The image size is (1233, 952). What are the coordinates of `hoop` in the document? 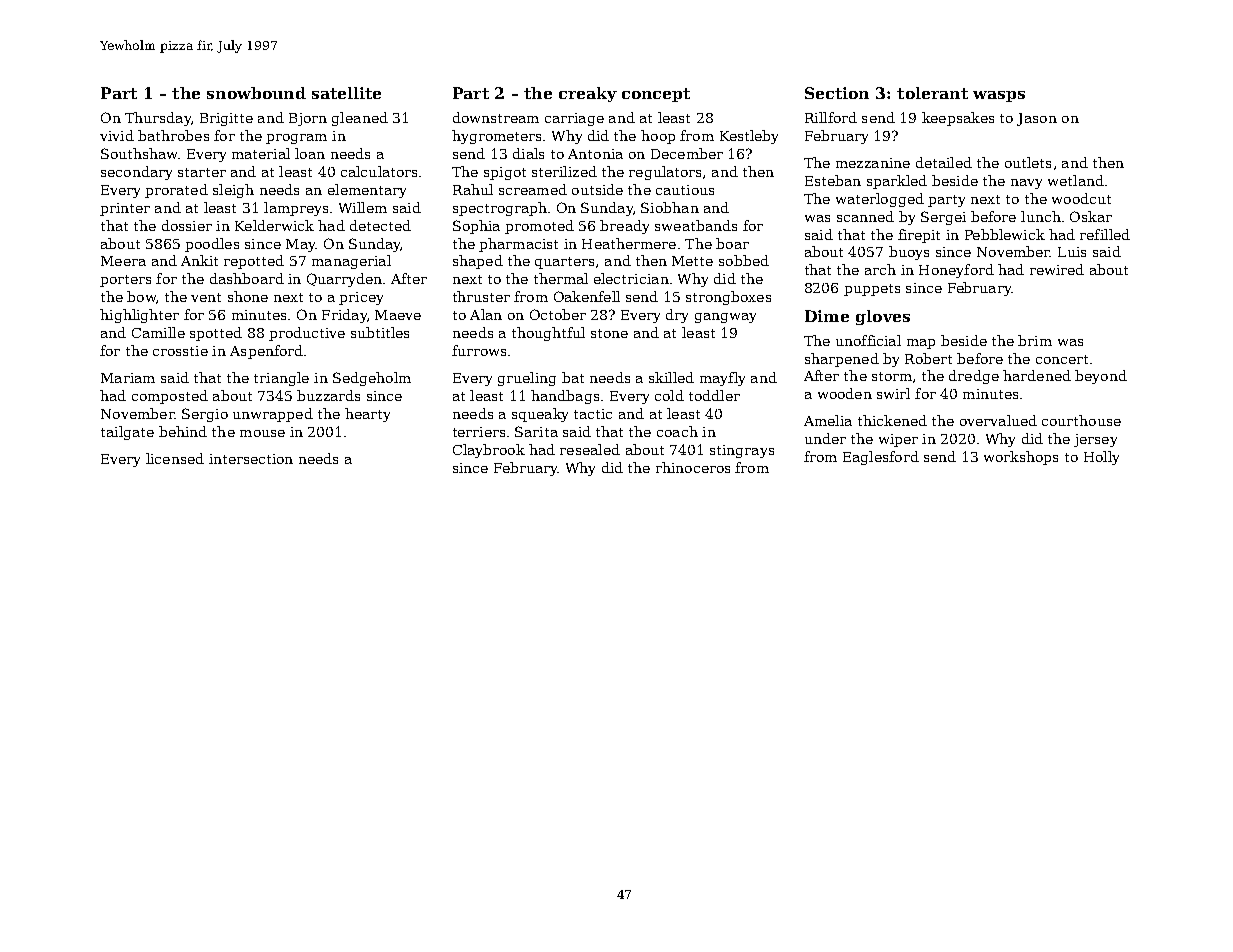 It's located at (658, 137).
